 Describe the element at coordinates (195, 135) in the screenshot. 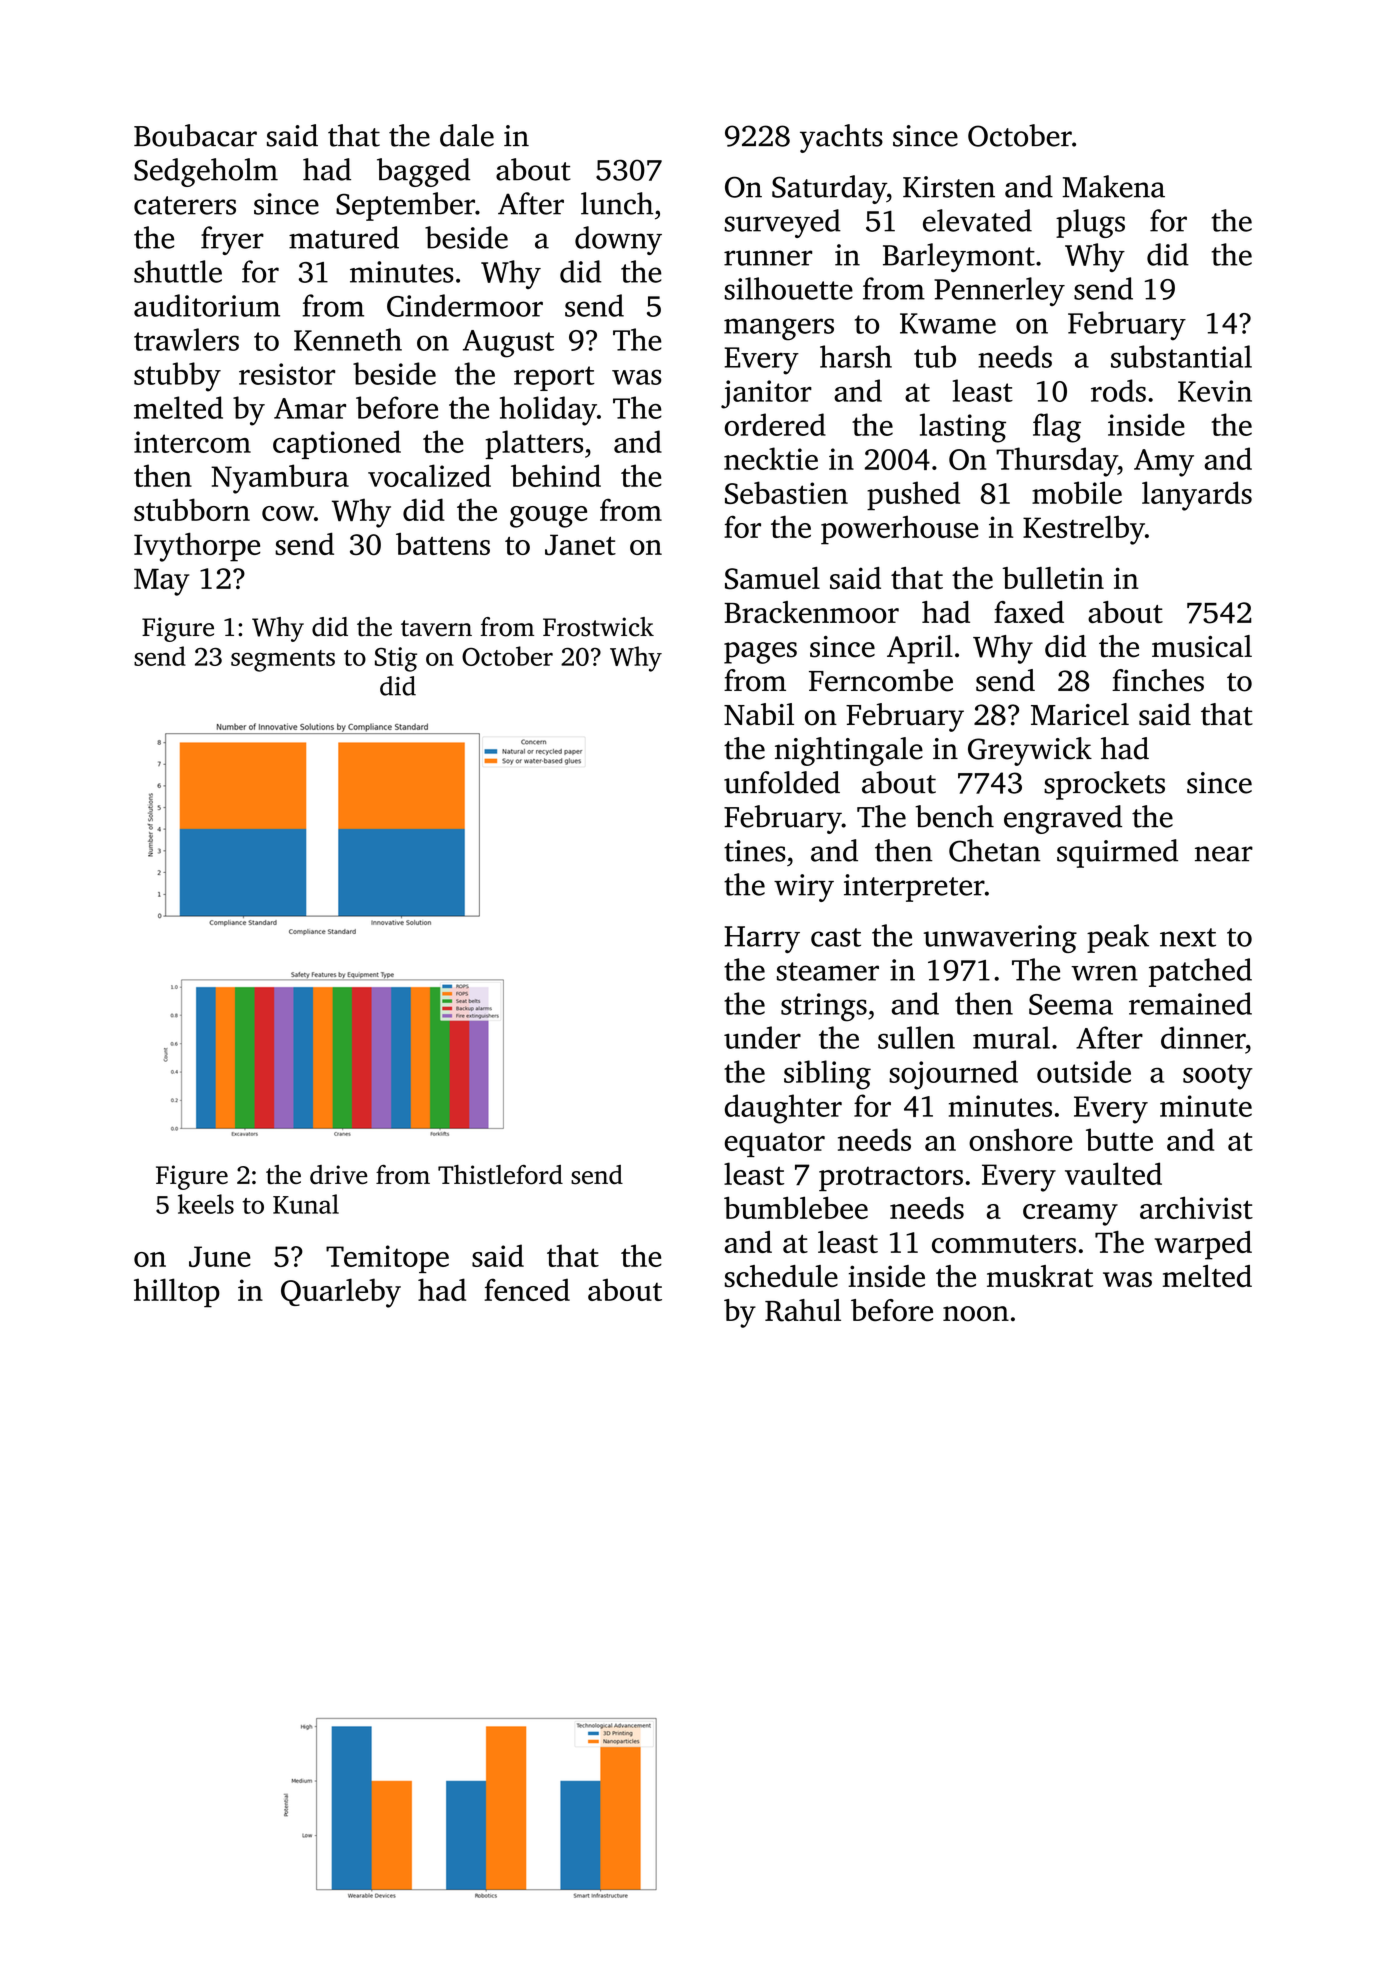

I see `Boubacar` at that location.
